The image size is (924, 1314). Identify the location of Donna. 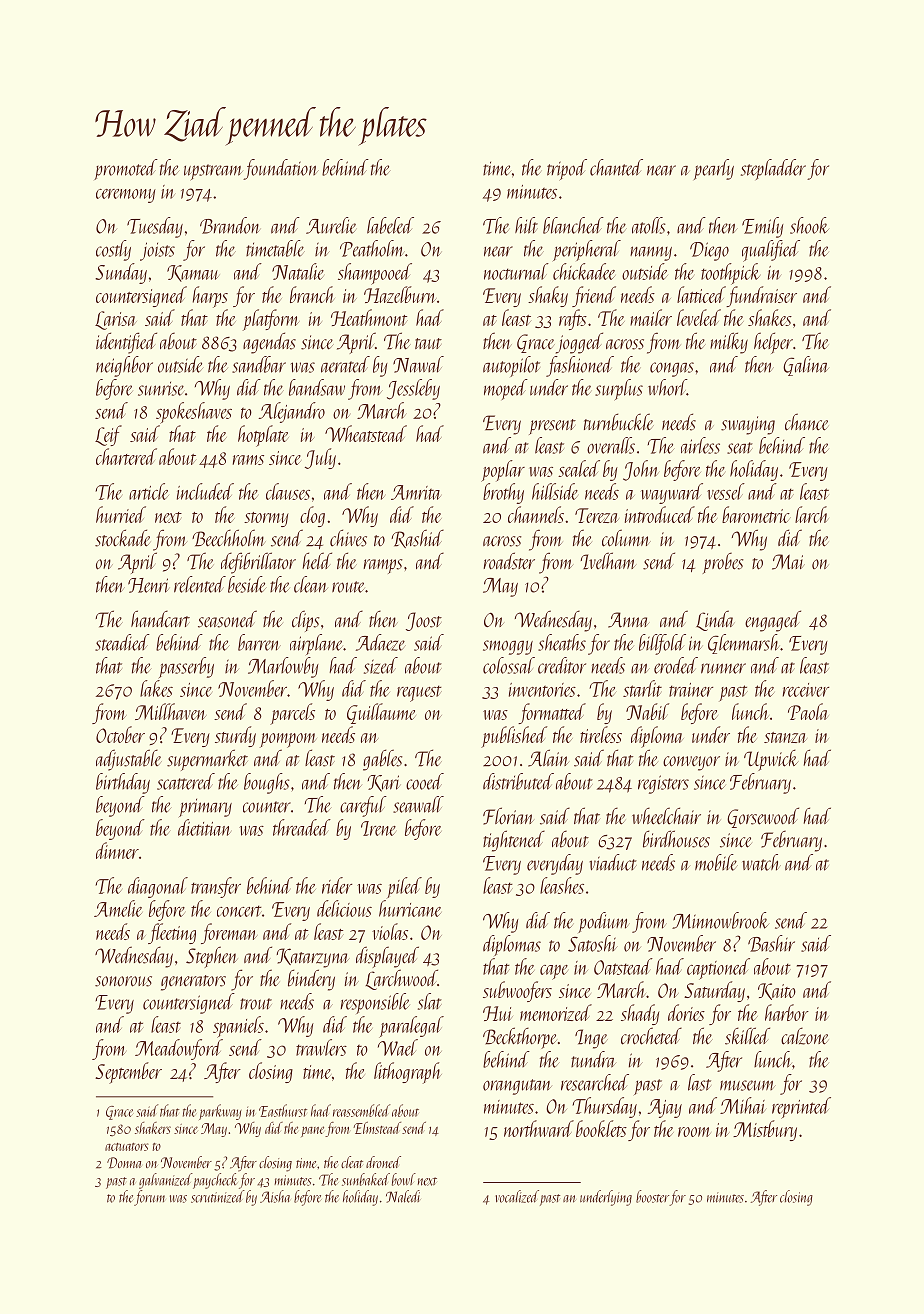
(124, 1163).
